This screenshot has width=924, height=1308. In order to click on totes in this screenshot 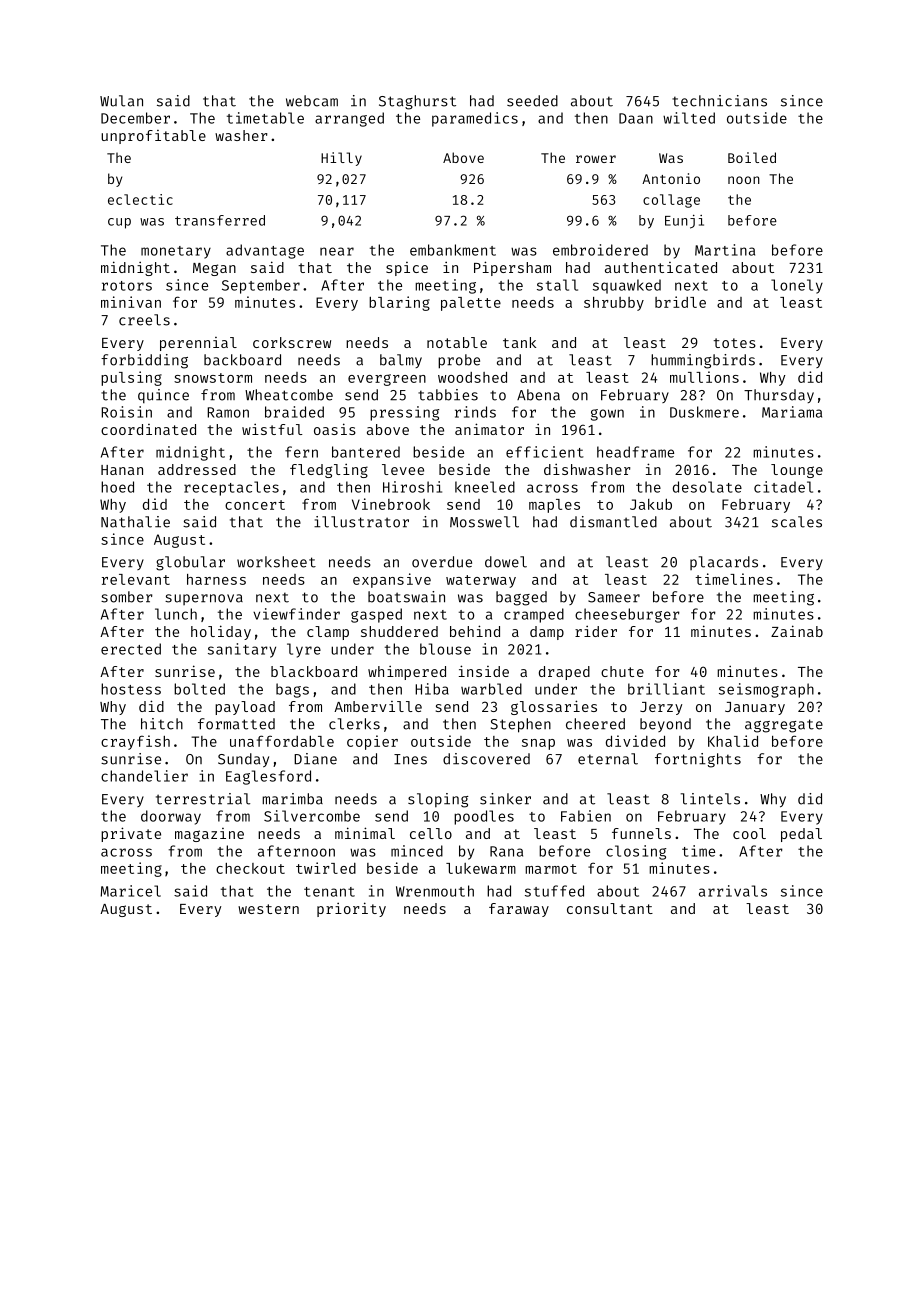, I will do `click(734, 343)`.
